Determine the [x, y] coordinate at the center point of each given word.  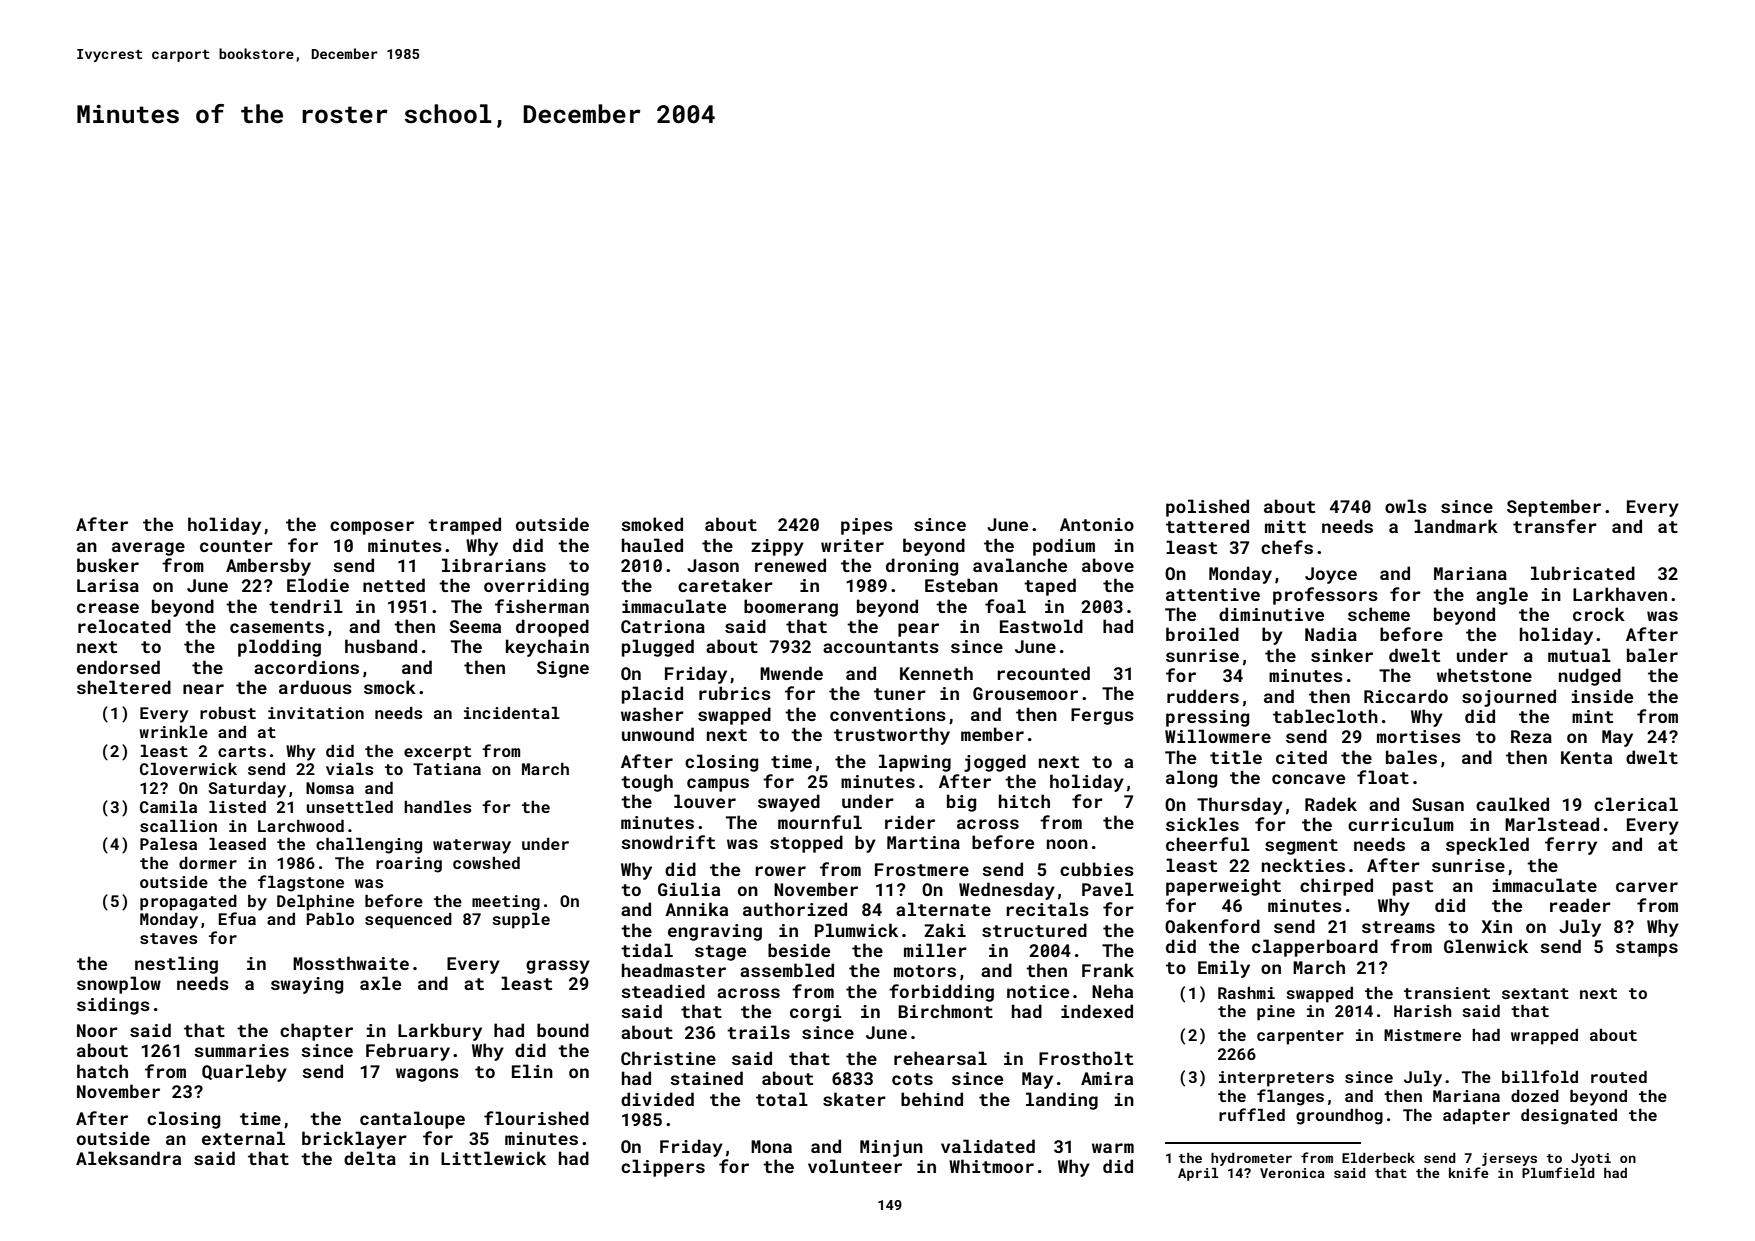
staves [168, 938]
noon [1067, 844]
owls [1406, 506]
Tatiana [447, 769]
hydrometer [1251, 1159]
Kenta [1586, 757]
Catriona [663, 626]
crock [1599, 614]
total [782, 1099]
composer [372, 528]
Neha [1112, 991]
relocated [124, 626]
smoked [652, 524]
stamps [1647, 949]
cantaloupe [412, 1120]
